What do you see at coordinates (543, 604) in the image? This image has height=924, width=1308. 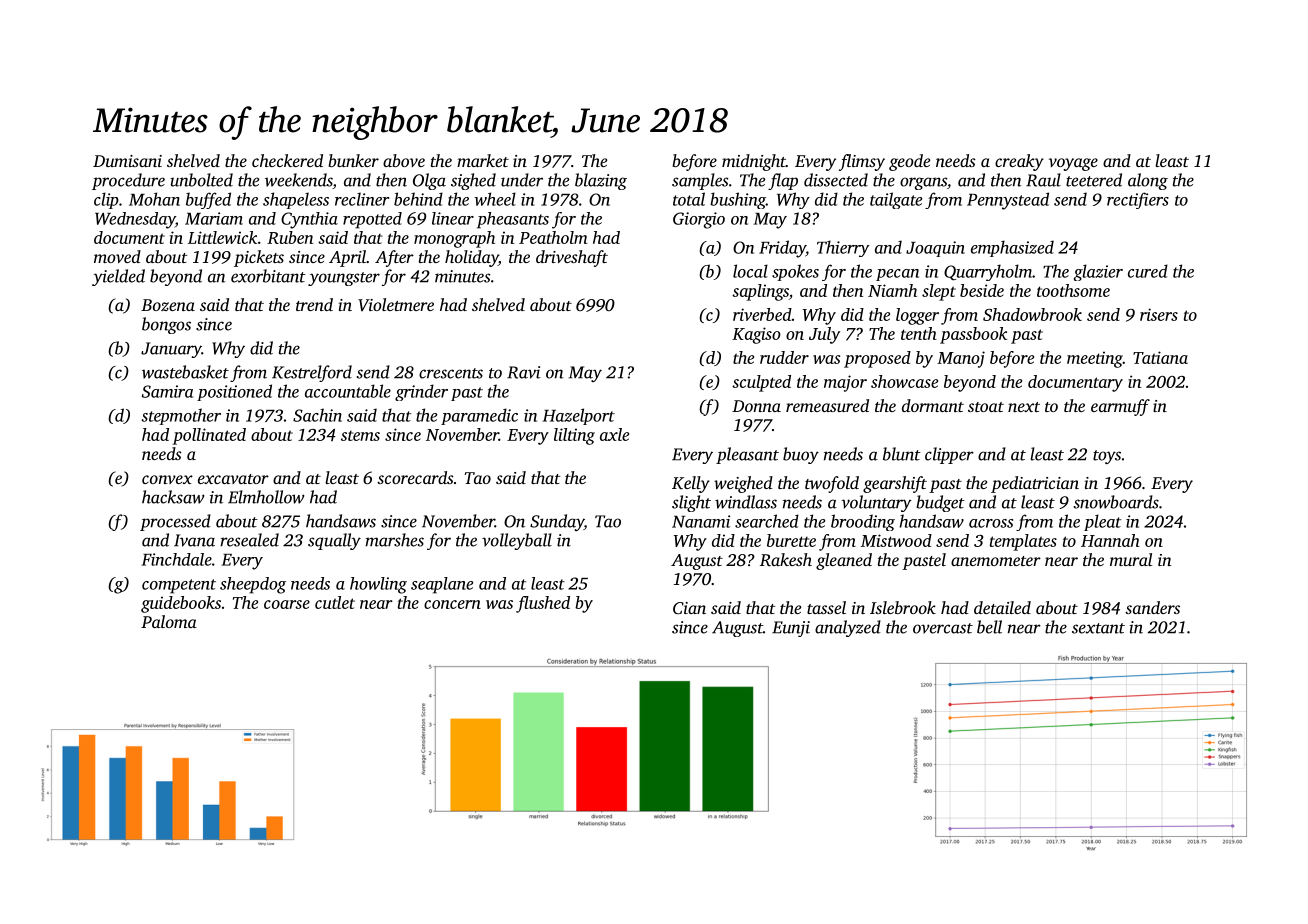 I see `flushed` at bounding box center [543, 604].
